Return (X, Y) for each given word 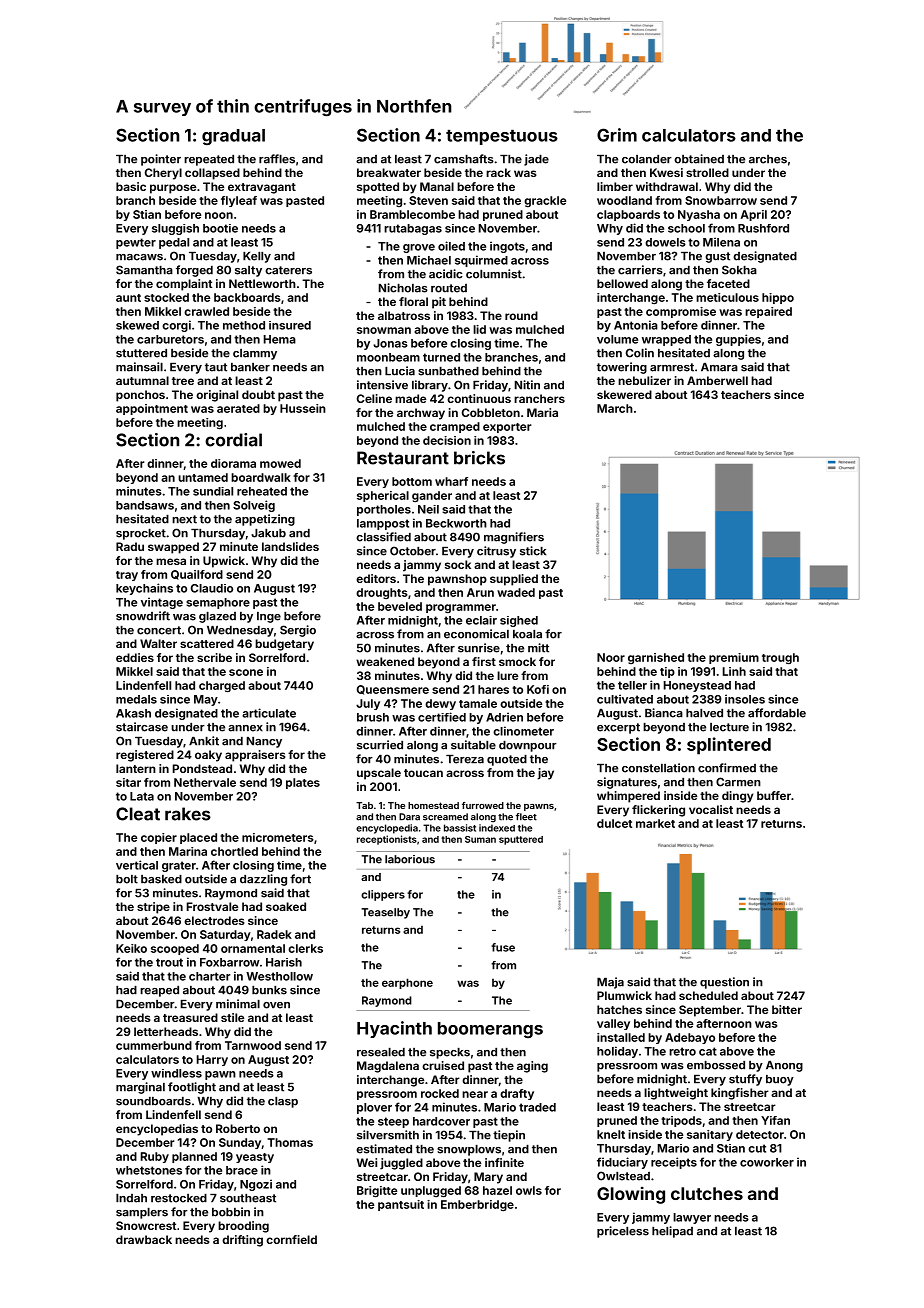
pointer (161, 160)
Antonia (636, 325)
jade (536, 160)
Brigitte (377, 1192)
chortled (234, 851)
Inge (269, 617)
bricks (479, 458)
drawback (144, 1239)
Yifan (775, 1120)
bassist (460, 828)
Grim (617, 135)
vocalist (711, 809)
